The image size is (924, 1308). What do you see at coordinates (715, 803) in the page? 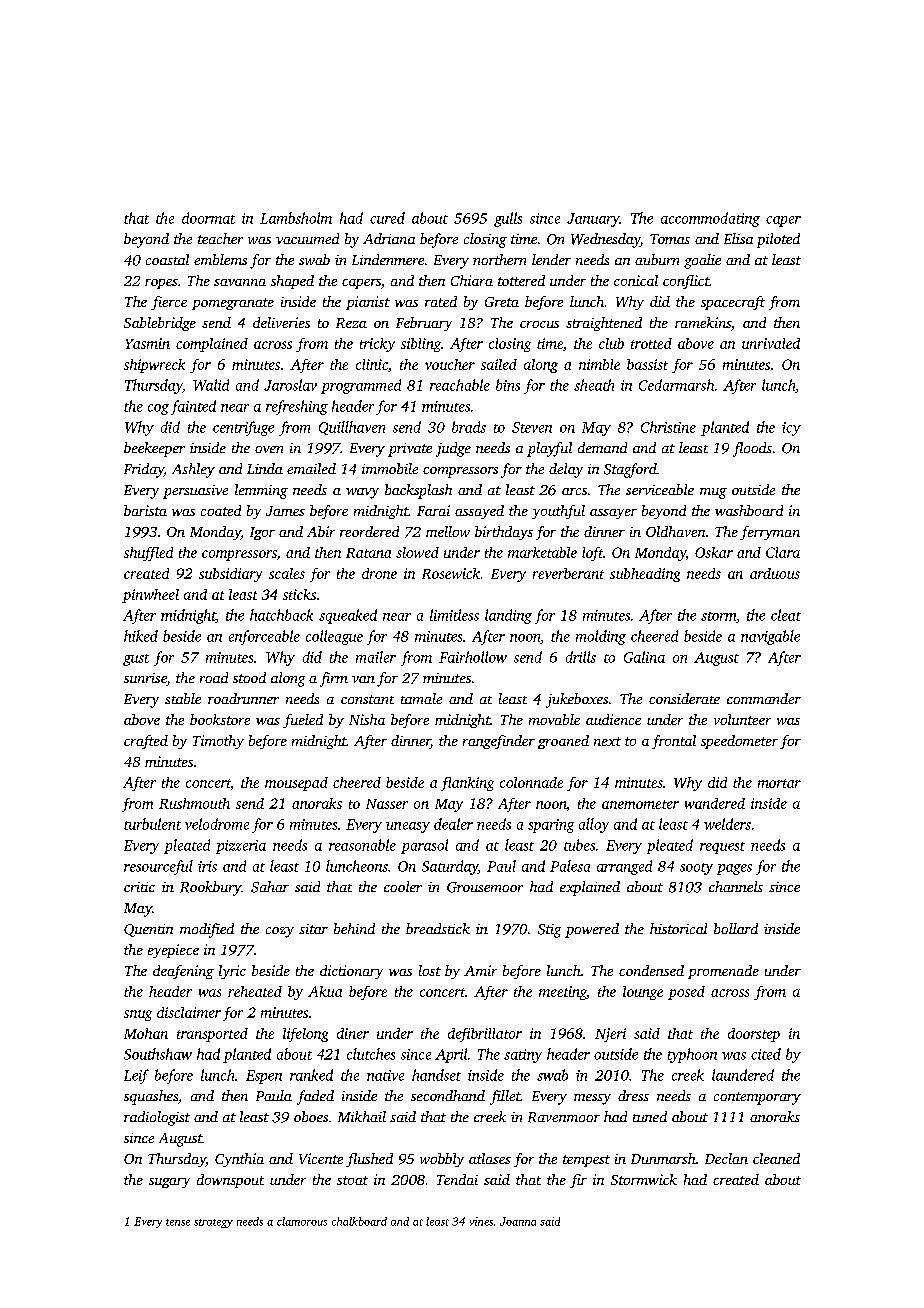
I see `wandered` at bounding box center [715, 803].
